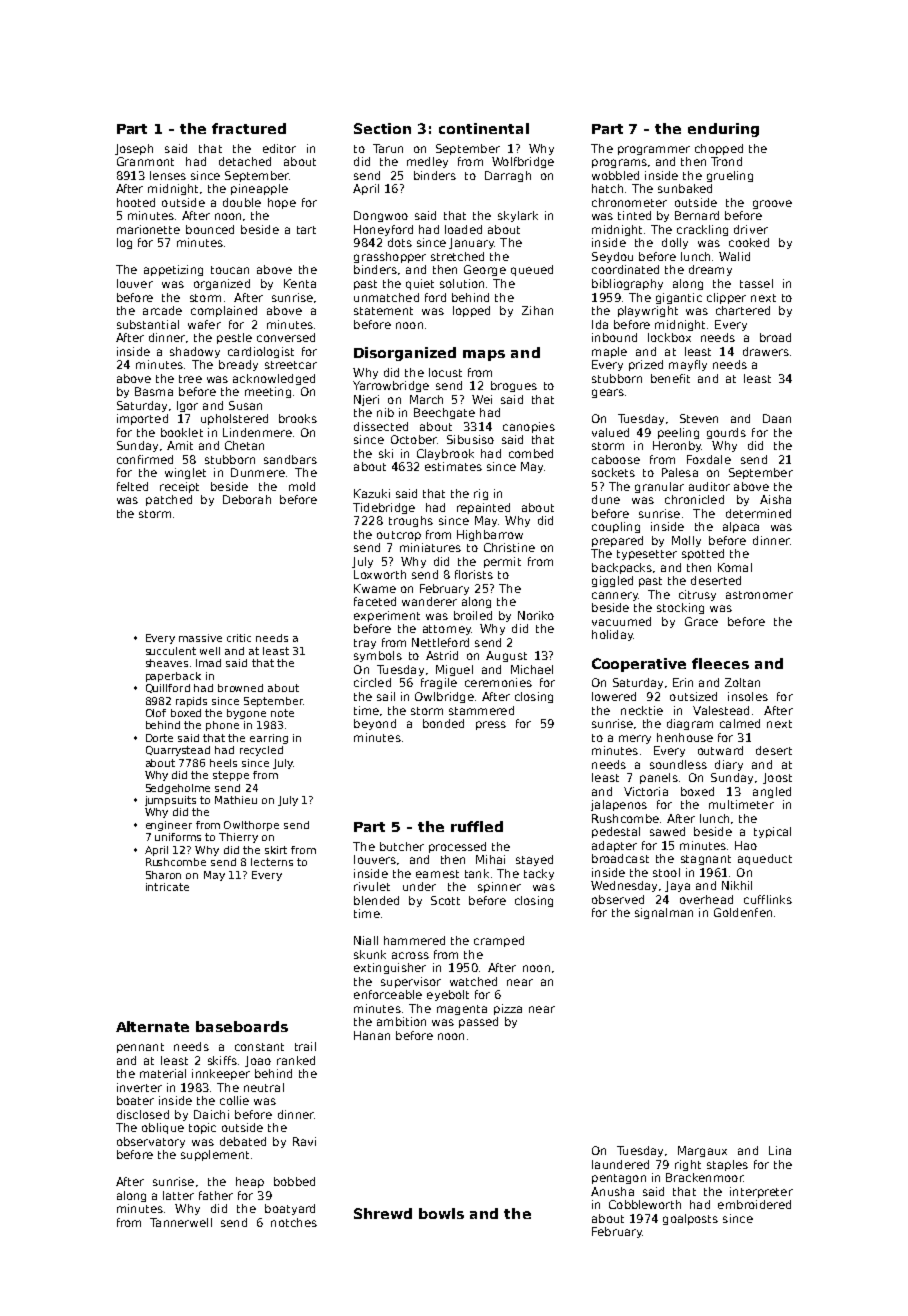  I want to click on sail, so click(386, 696).
